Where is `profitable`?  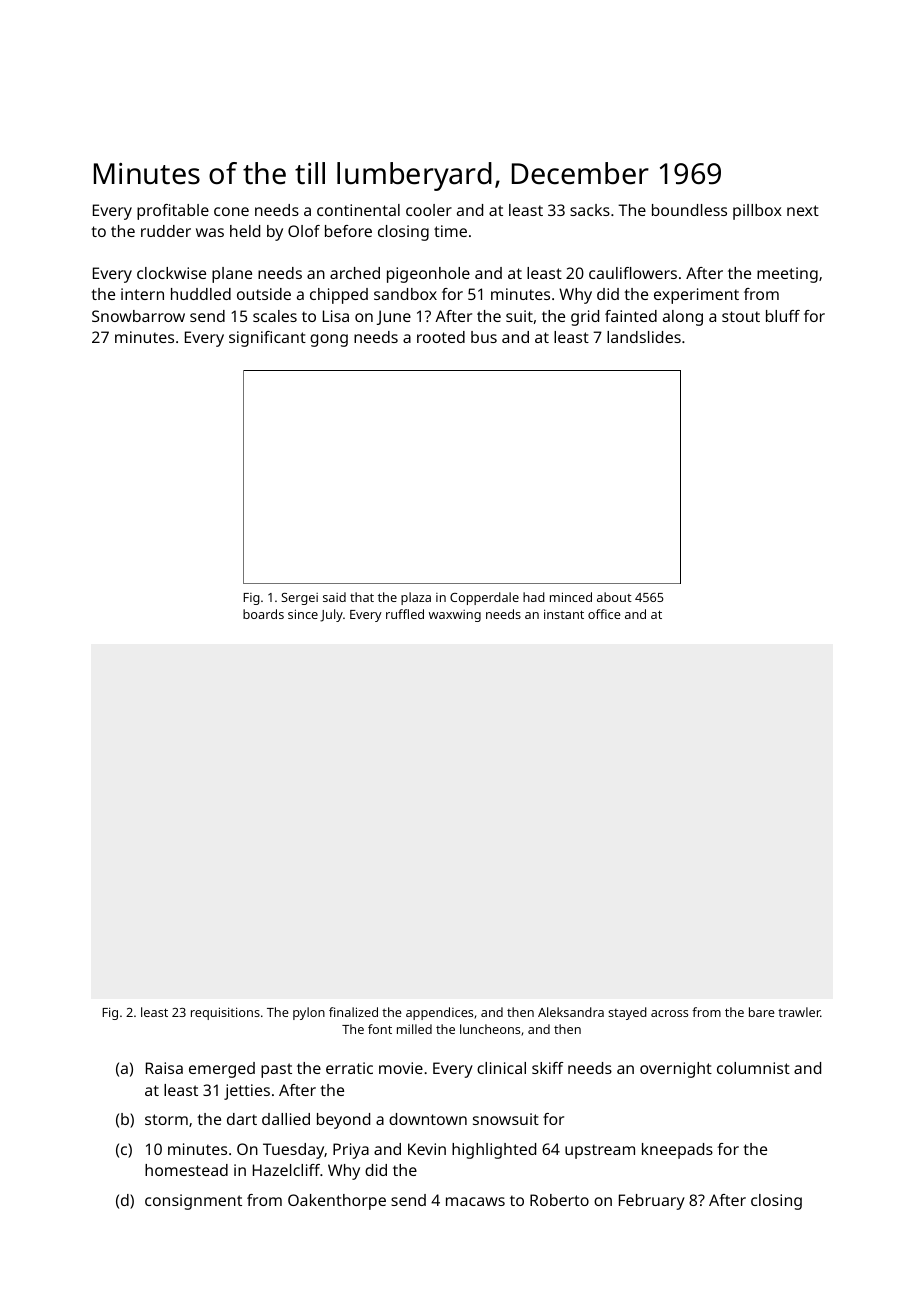 profitable is located at coordinates (173, 212).
